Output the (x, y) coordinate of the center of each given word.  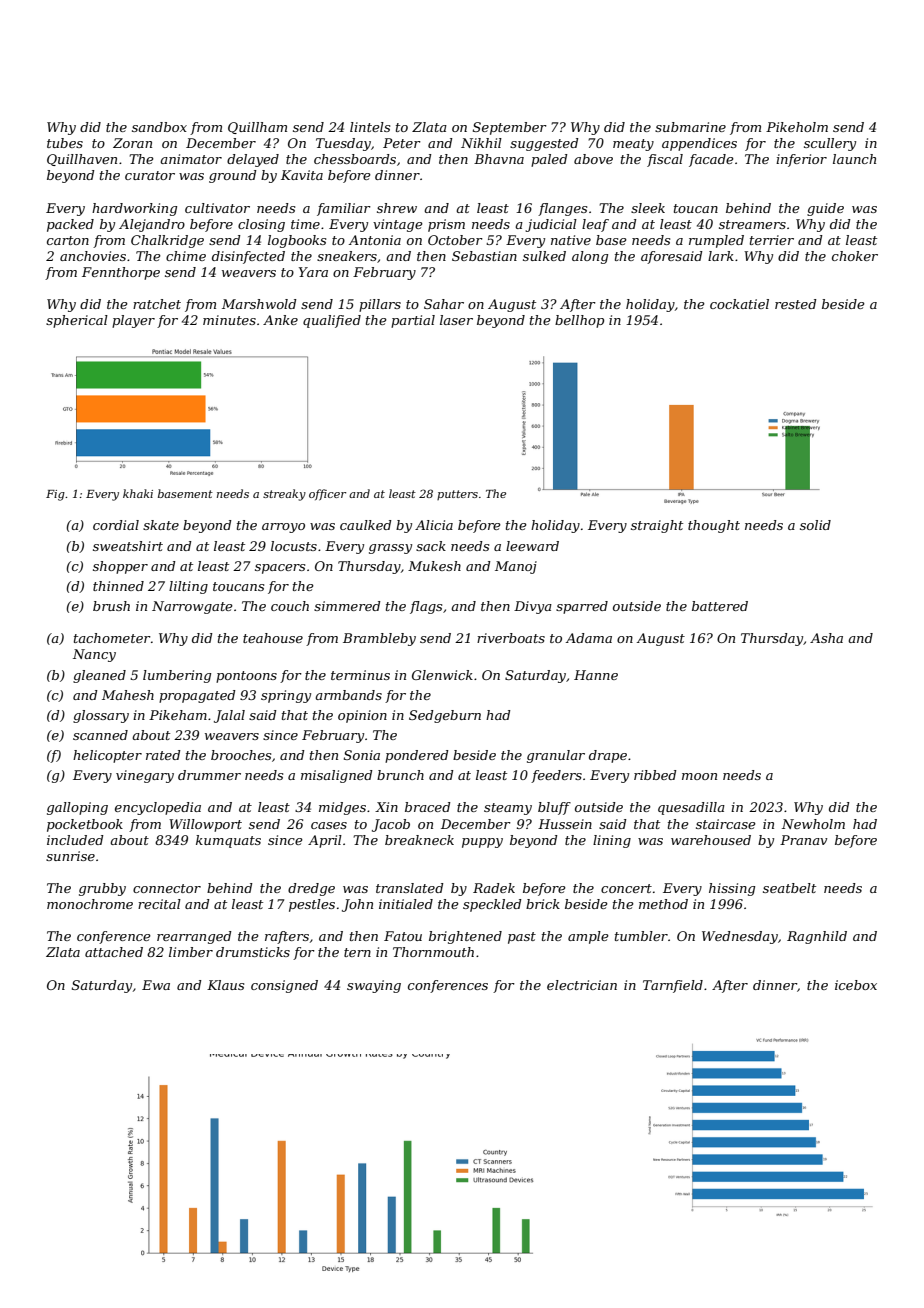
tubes (65, 143)
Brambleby (379, 639)
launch (854, 159)
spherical (77, 321)
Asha (826, 638)
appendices (699, 144)
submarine (690, 127)
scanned (100, 735)
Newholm (813, 824)
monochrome (90, 904)
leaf (595, 225)
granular (556, 756)
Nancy (94, 655)
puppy (482, 843)
